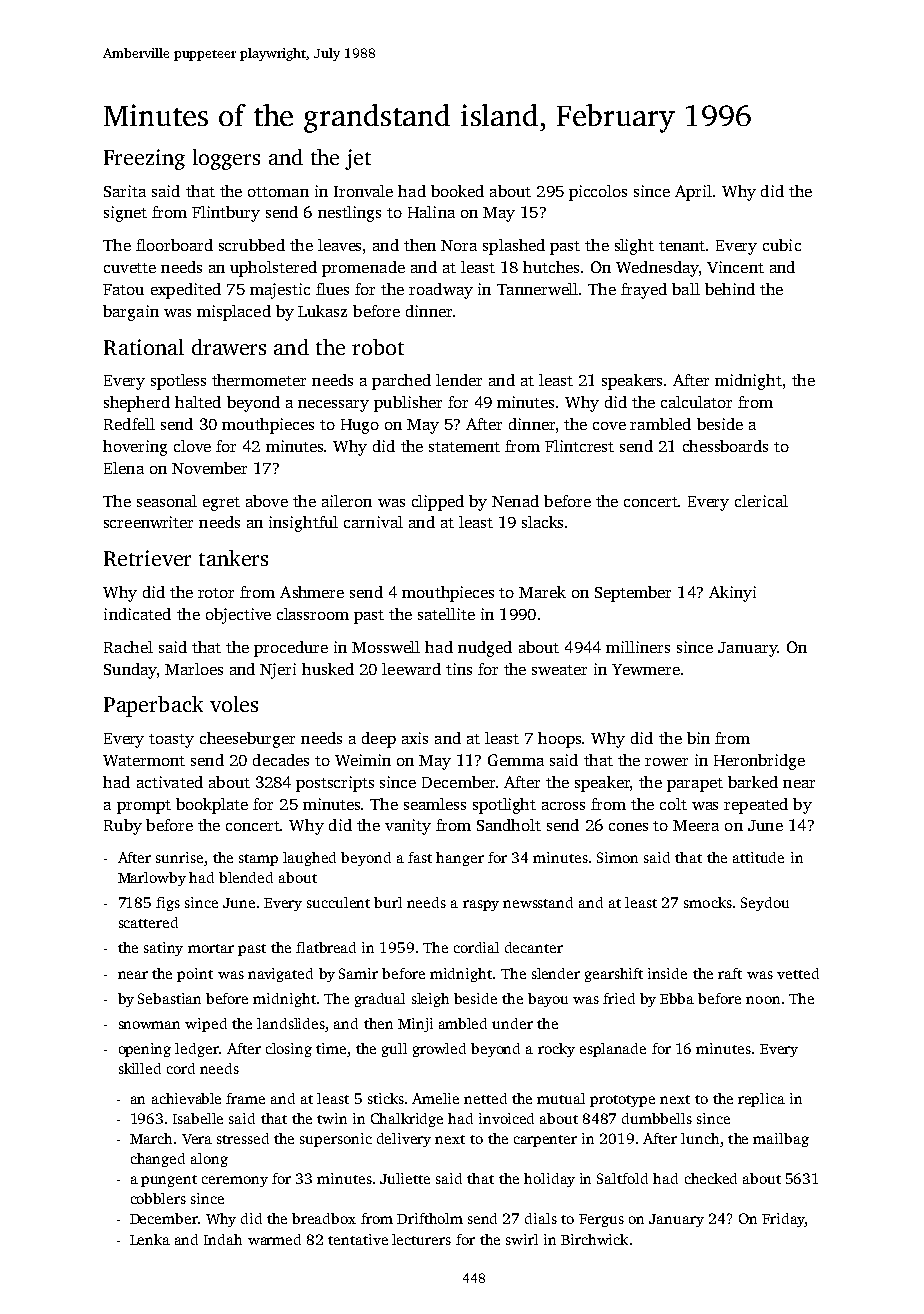  I want to click on April, so click(693, 193).
